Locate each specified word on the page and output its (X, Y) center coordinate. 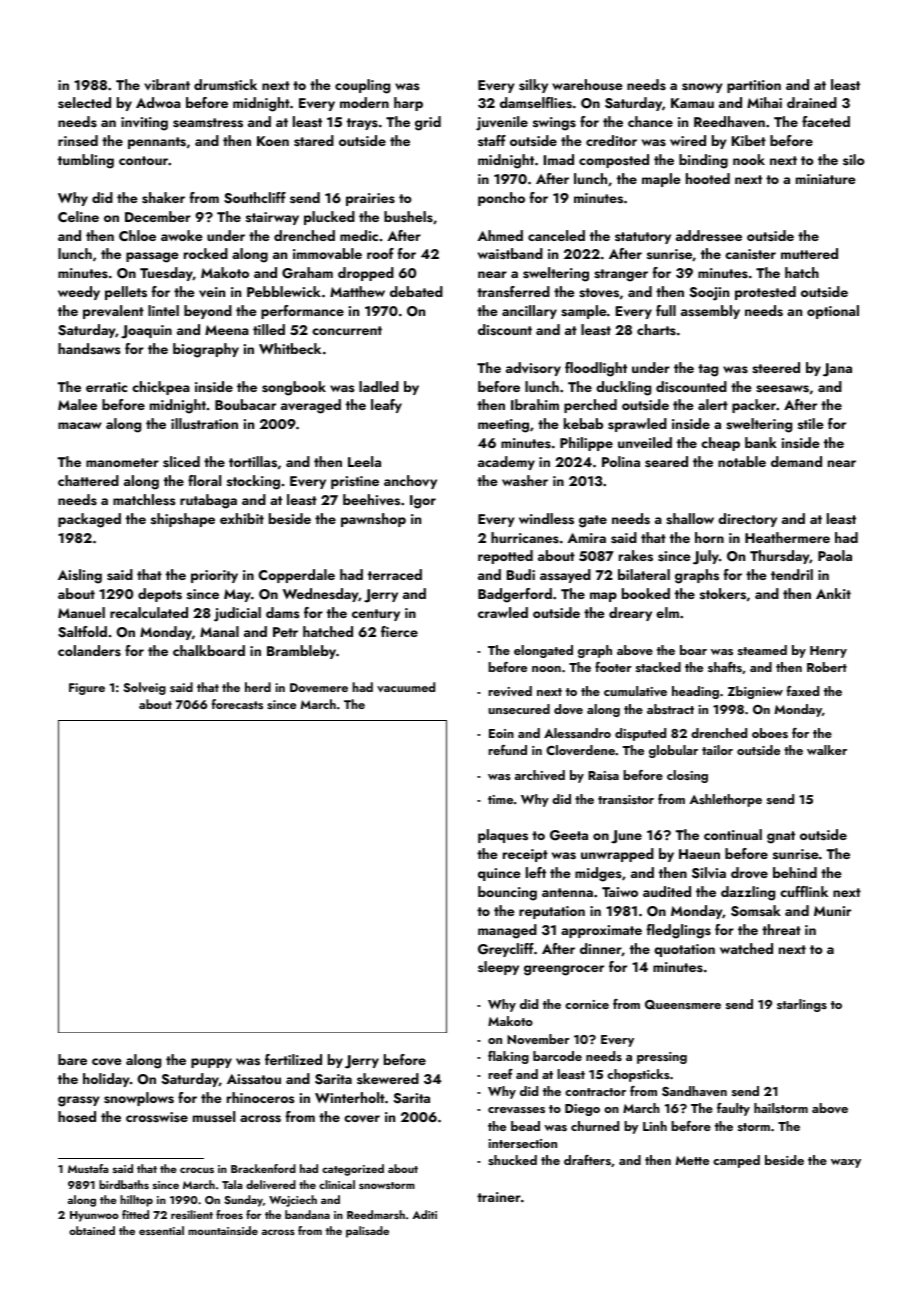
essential (161, 1230)
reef (500, 1074)
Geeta (569, 835)
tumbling (86, 161)
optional (833, 312)
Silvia (709, 873)
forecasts (237, 704)
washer (525, 480)
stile (811, 423)
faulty (733, 1109)
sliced (181, 462)
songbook (294, 388)
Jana (837, 370)
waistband (510, 253)
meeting (503, 426)
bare (72, 1059)
